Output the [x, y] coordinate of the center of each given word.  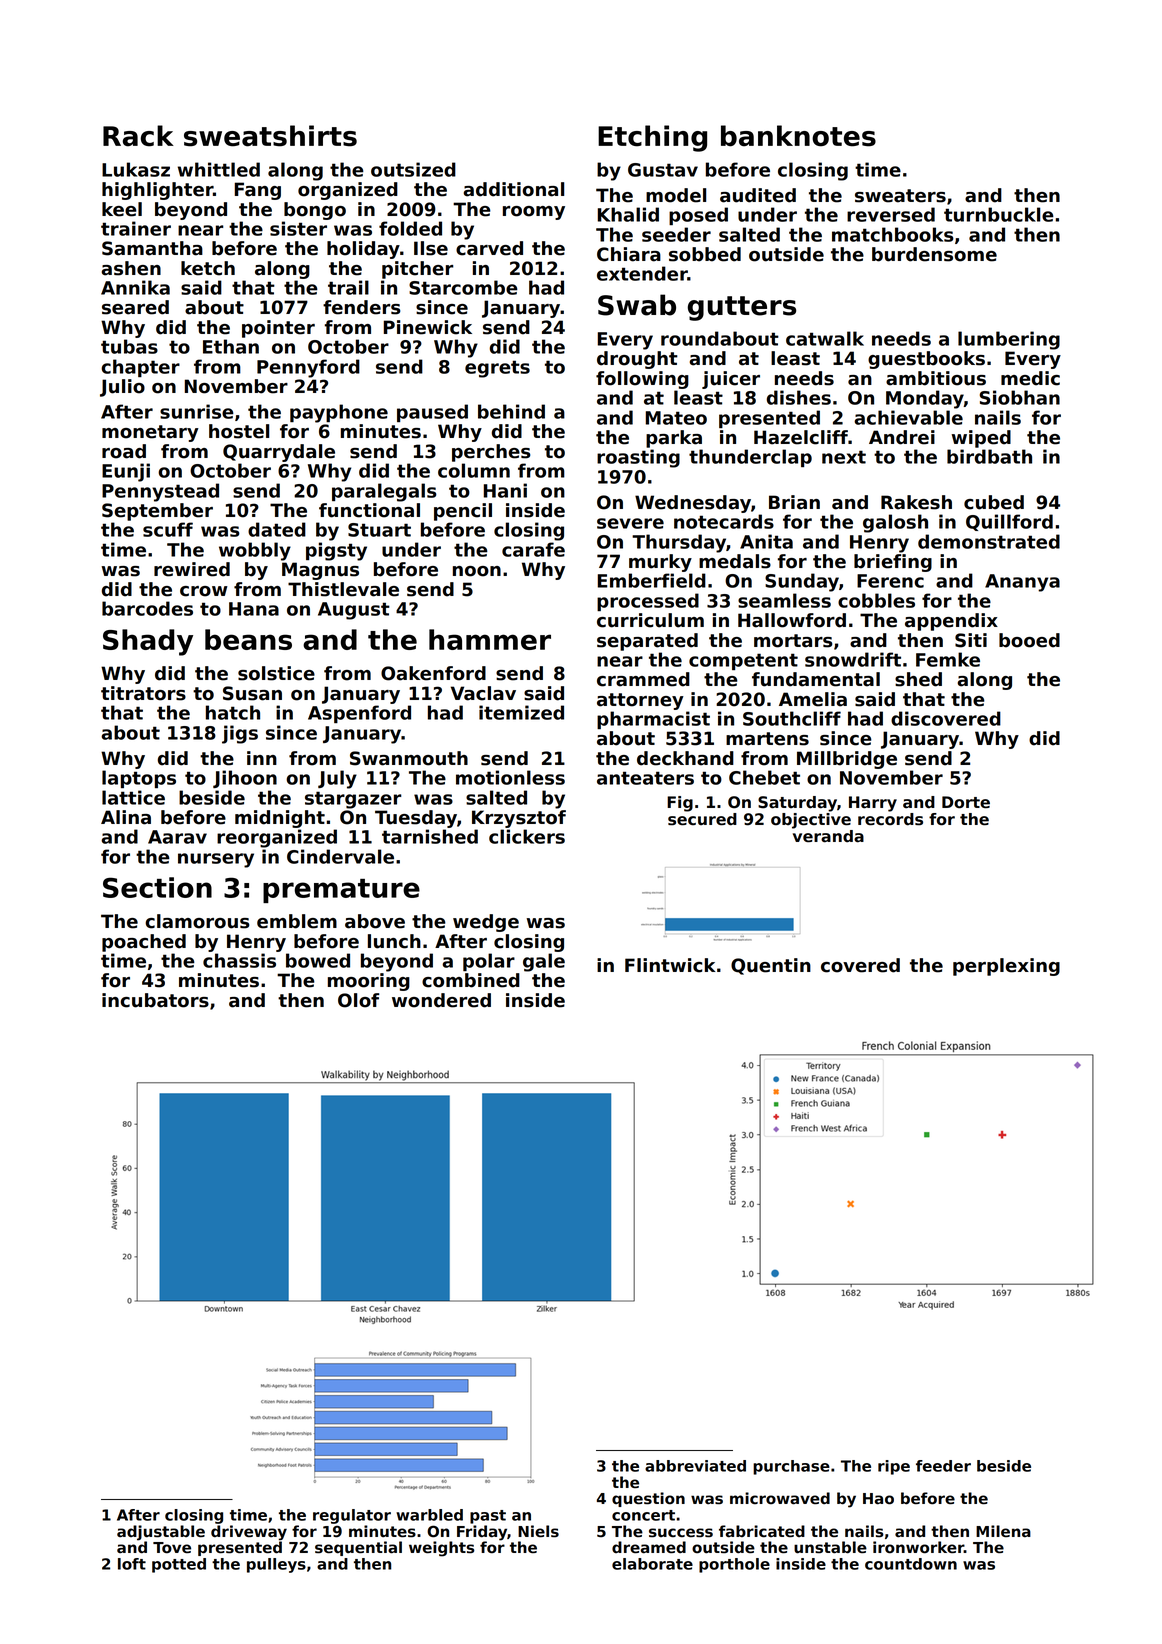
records [890, 819]
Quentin [771, 966]
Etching [652, 138]
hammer [490, 639]
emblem [297, 921]
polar [489, 962]
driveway [249, 1532]
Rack [138, 136]
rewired [192, 569]
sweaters [900, 196]
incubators [155, 1000]
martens [767, 739]
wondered [441, 1000]
